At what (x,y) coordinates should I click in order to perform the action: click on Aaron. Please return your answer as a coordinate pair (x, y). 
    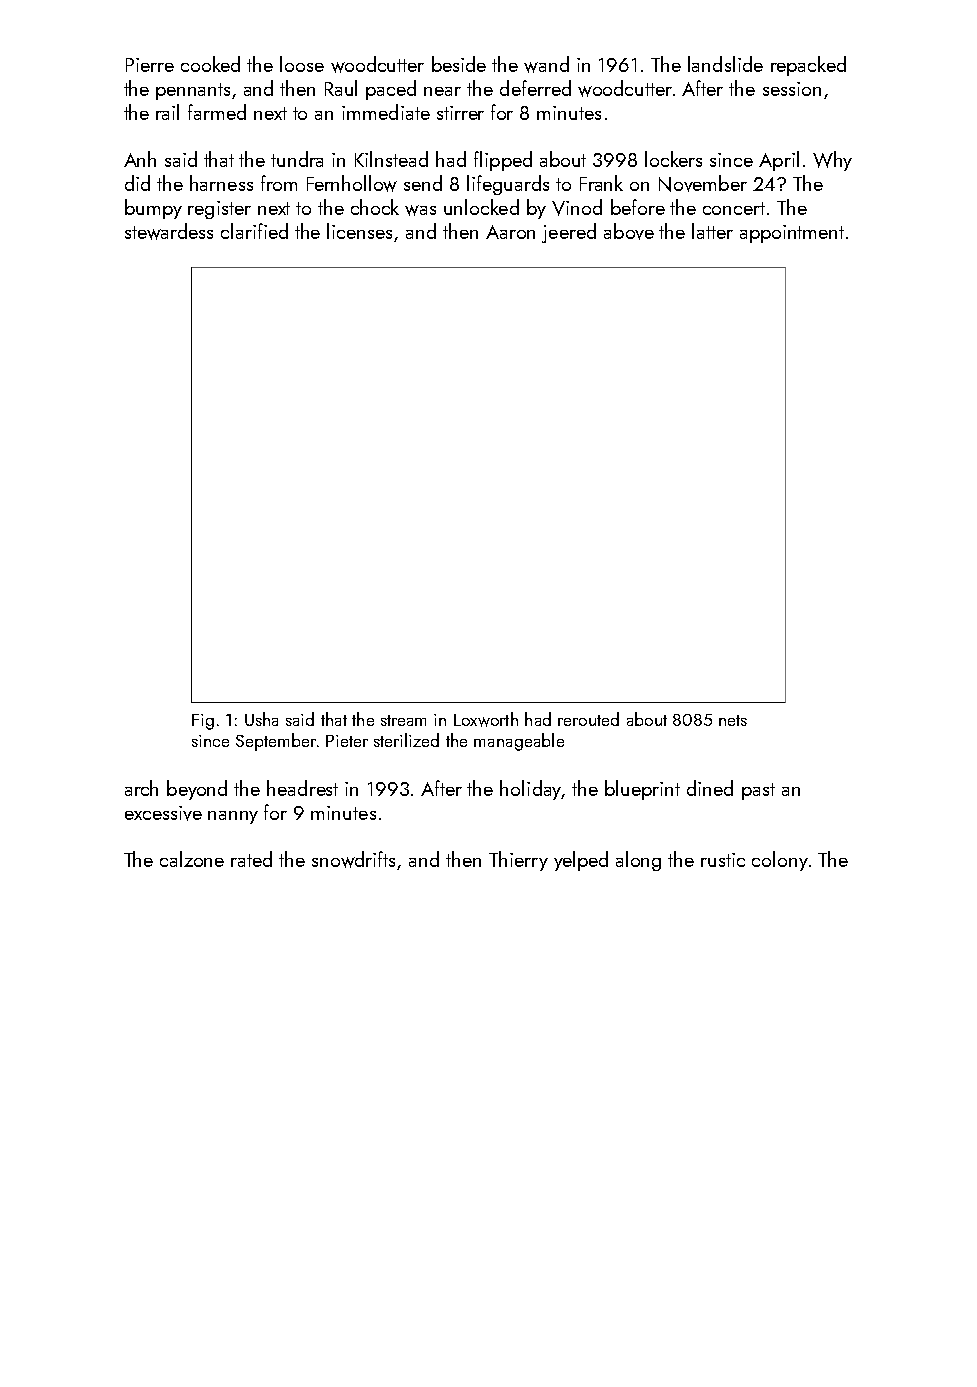
    Looking at the image, I should click on (510, 232).
